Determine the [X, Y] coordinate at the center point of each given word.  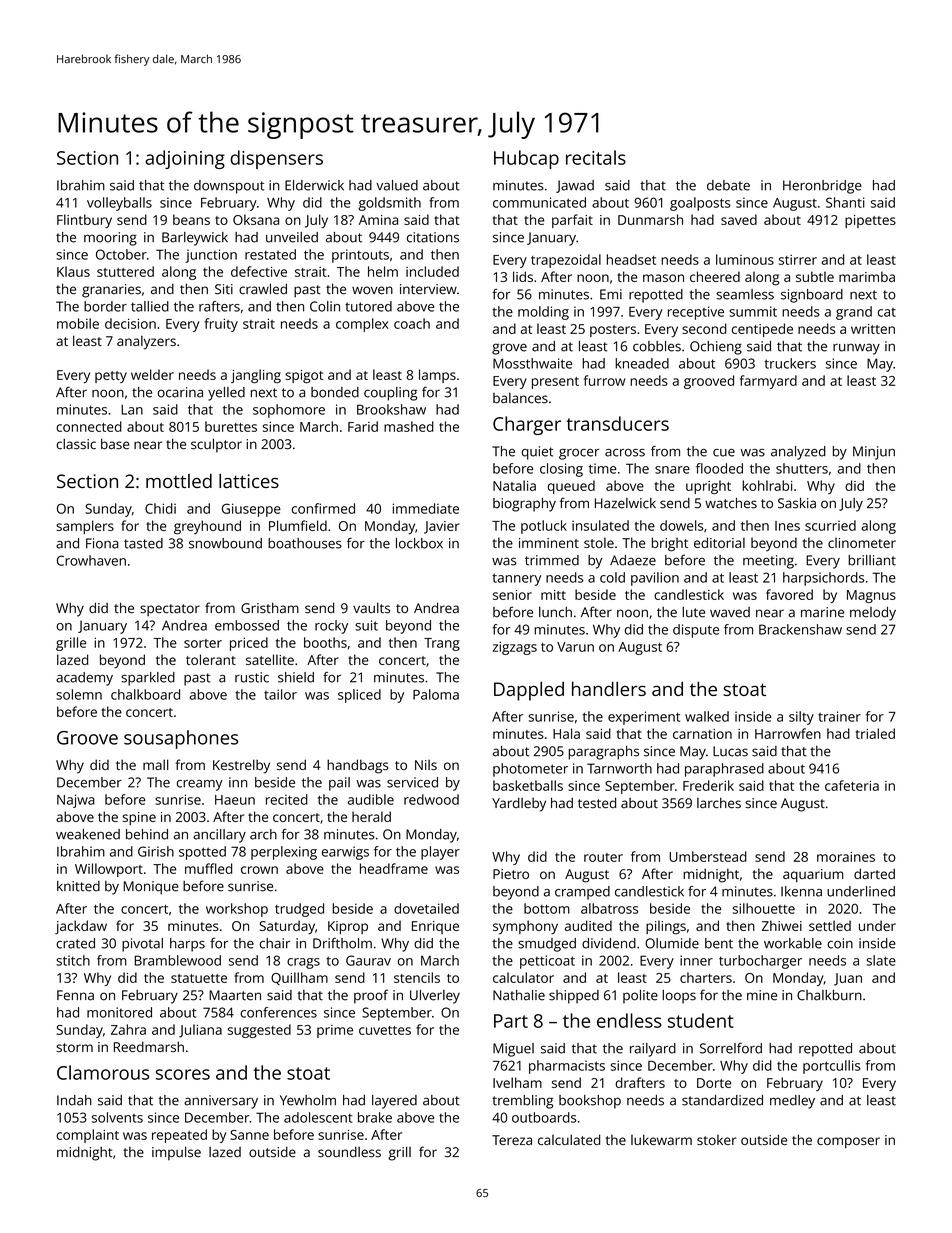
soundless [349, 1152]
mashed [409, 426]
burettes [231, 426]
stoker [716, 1140]
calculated [569, 1139]
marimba [867, 276]
